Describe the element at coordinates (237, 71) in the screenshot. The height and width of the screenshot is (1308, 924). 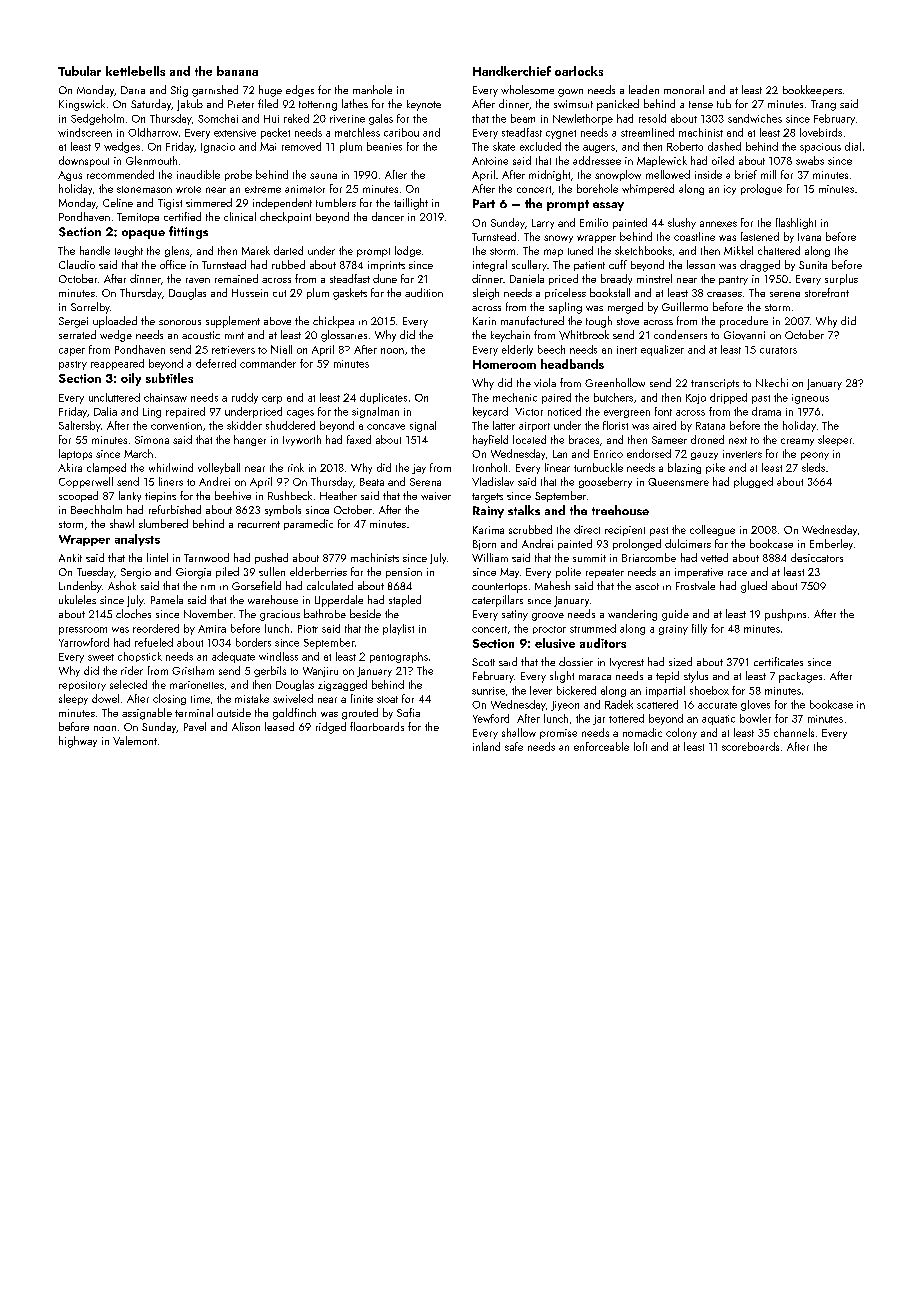
I see `banana` at that location.
